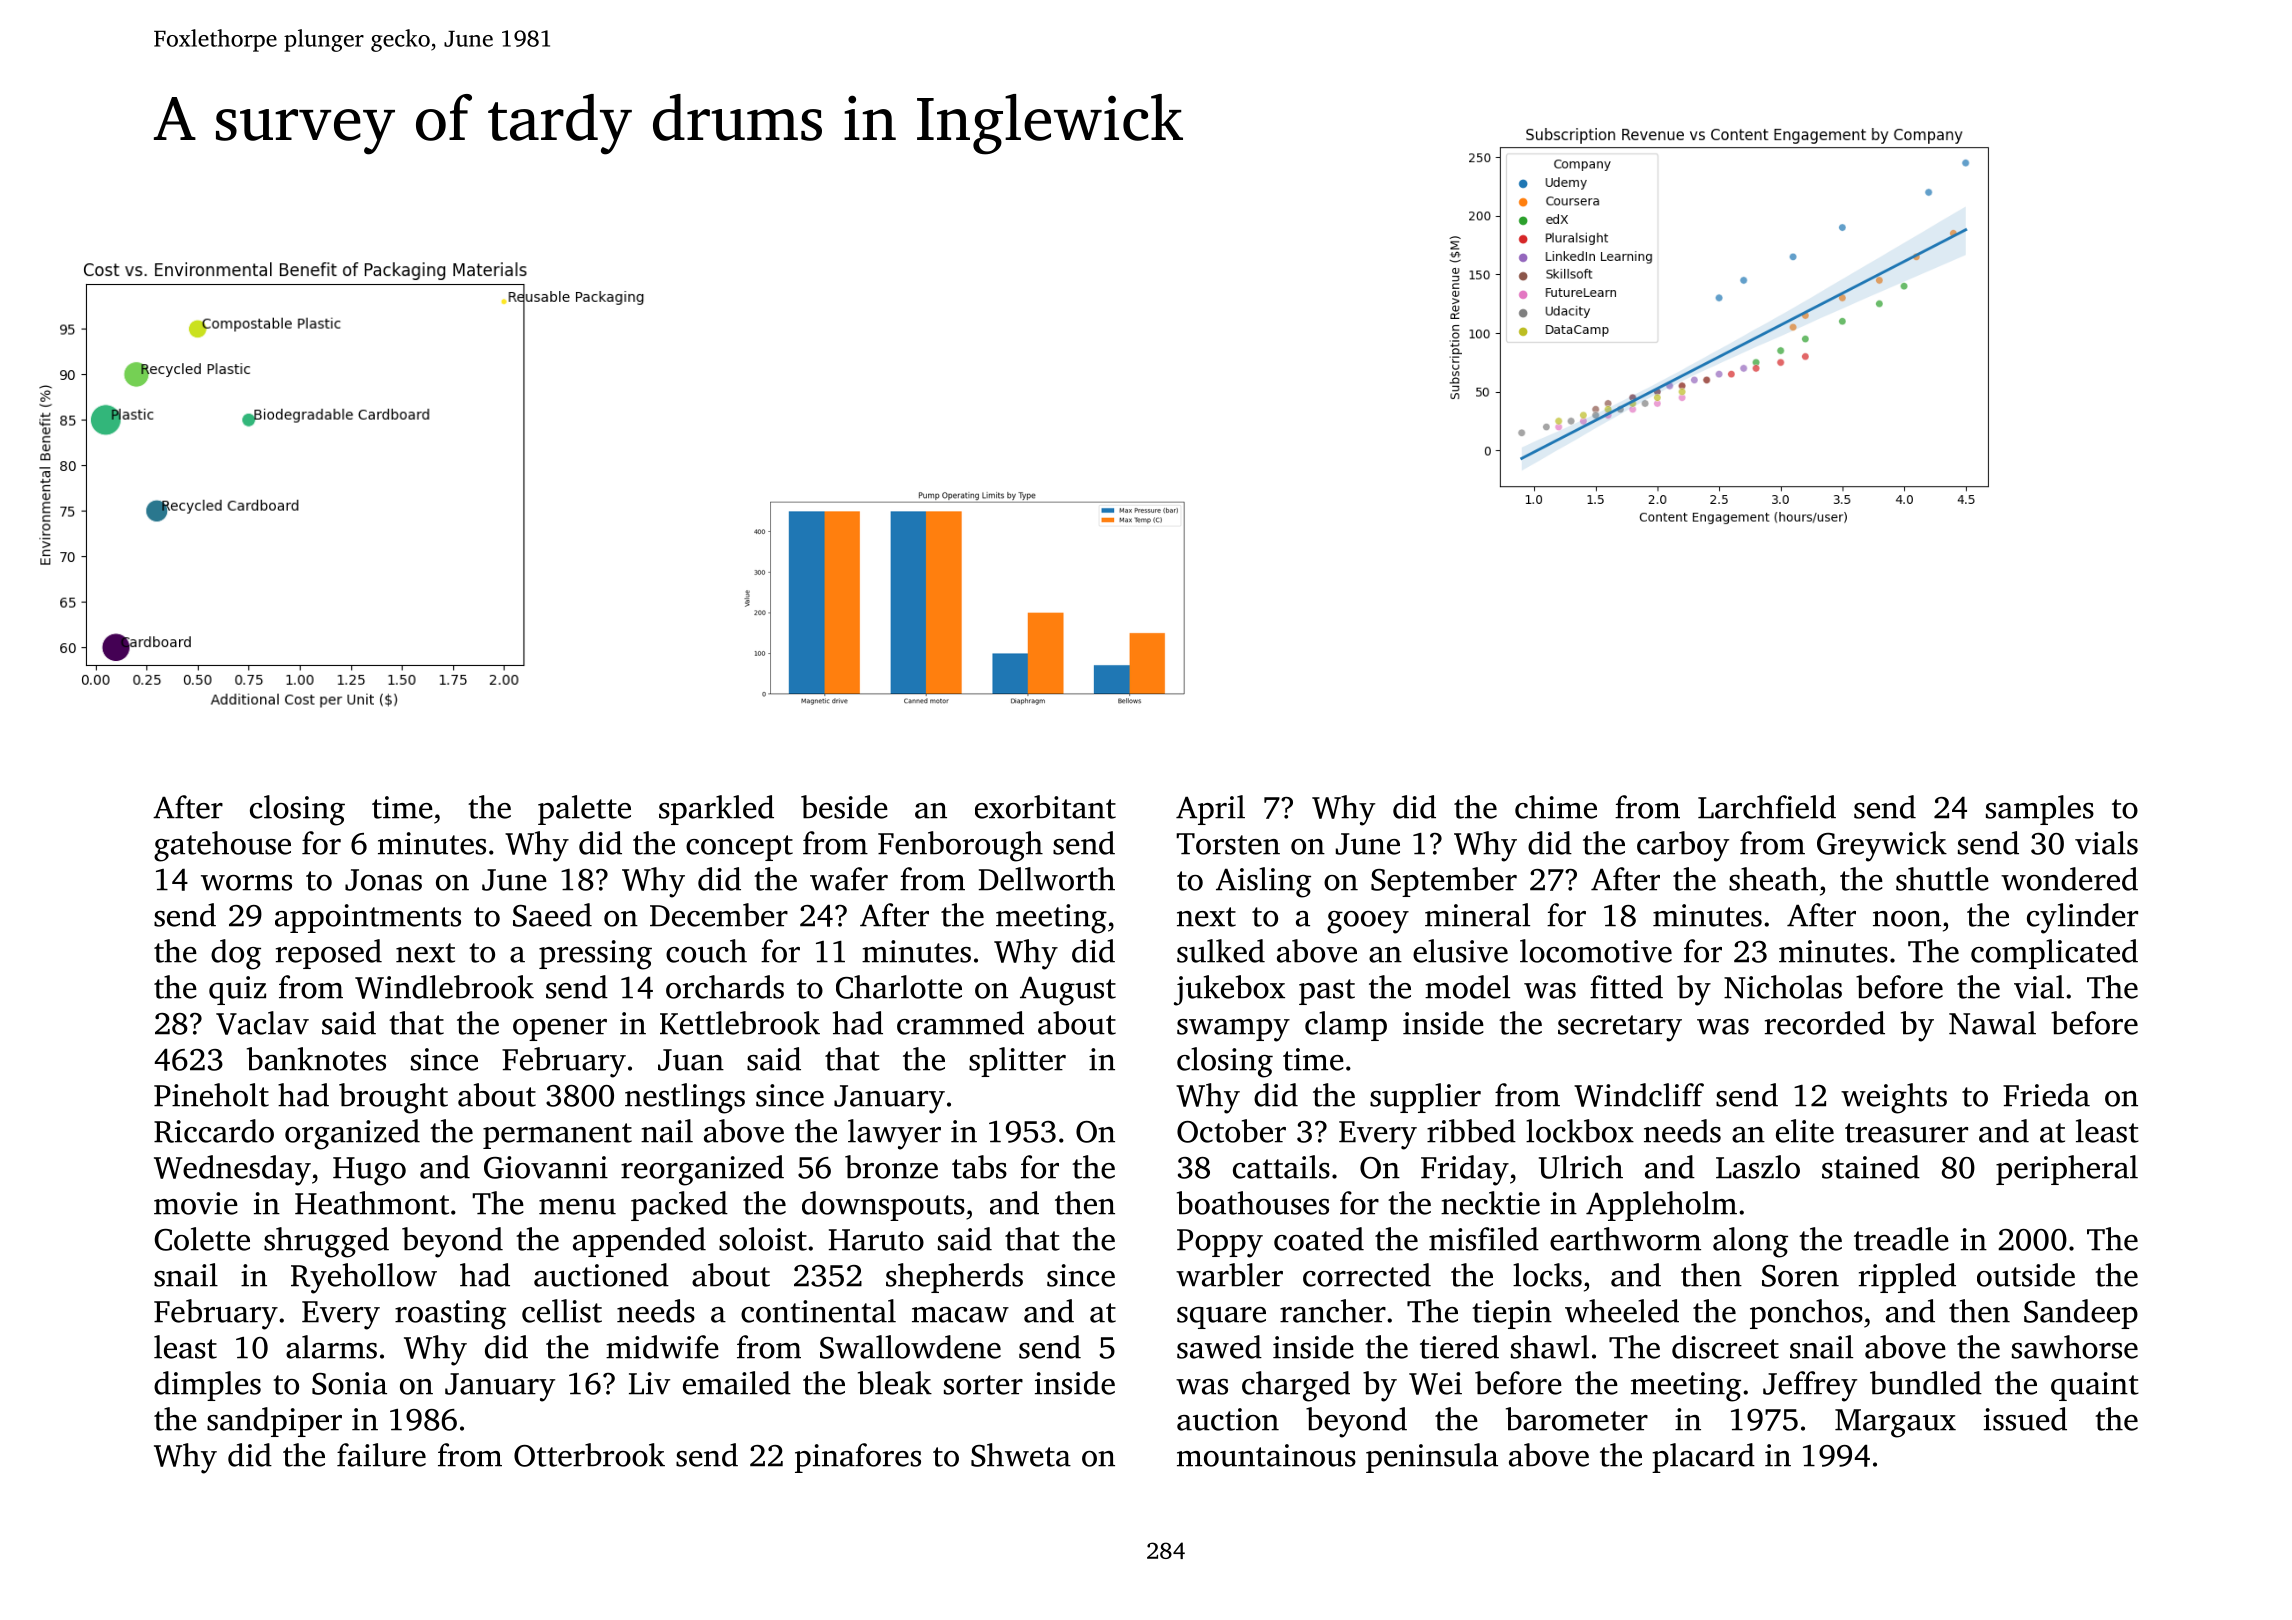 This page has width=2292, height=1620. I want to click on sparkled, so click(716, 810).
